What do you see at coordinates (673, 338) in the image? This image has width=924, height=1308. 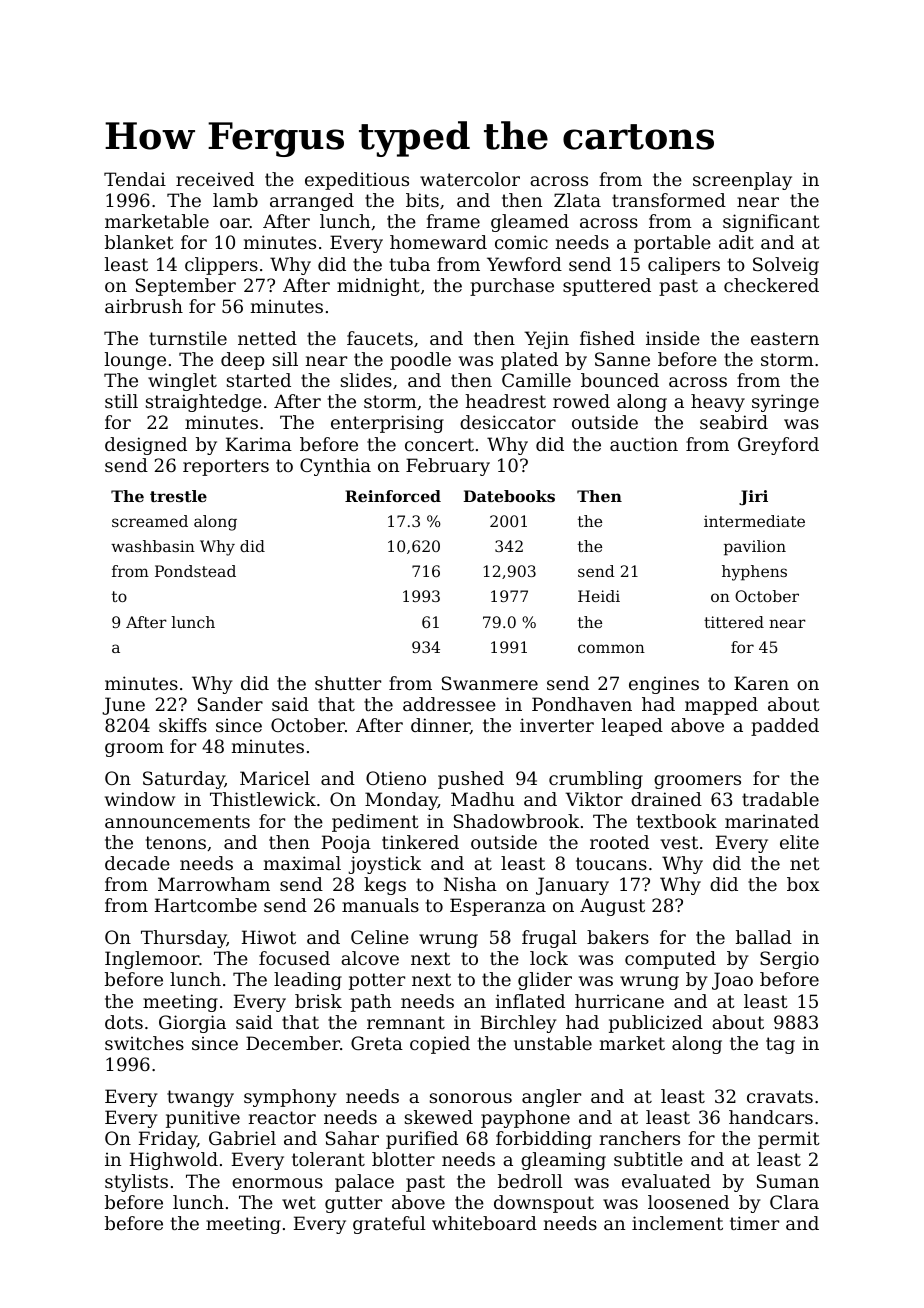 I see `inside` at bounding box center [673, 338].
